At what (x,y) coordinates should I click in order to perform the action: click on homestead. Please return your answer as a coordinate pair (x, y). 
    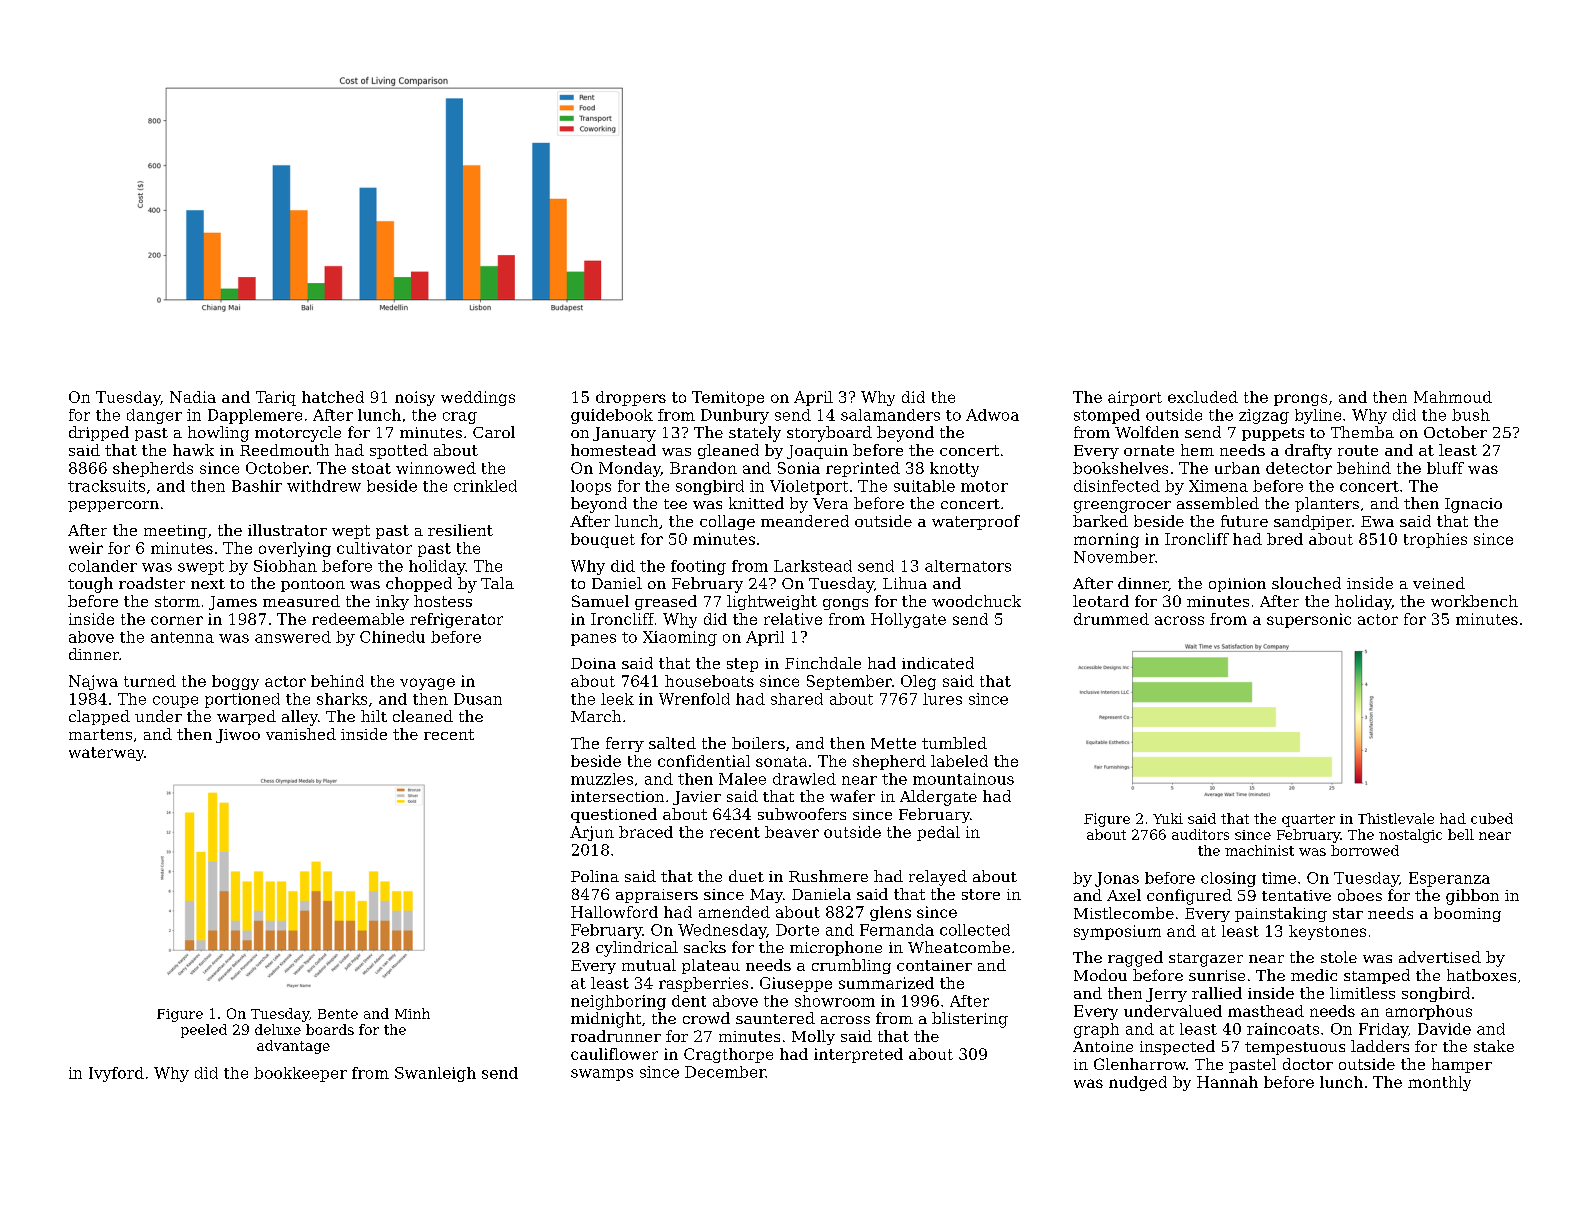
    Looking at the image, I should click on (613, 450).
